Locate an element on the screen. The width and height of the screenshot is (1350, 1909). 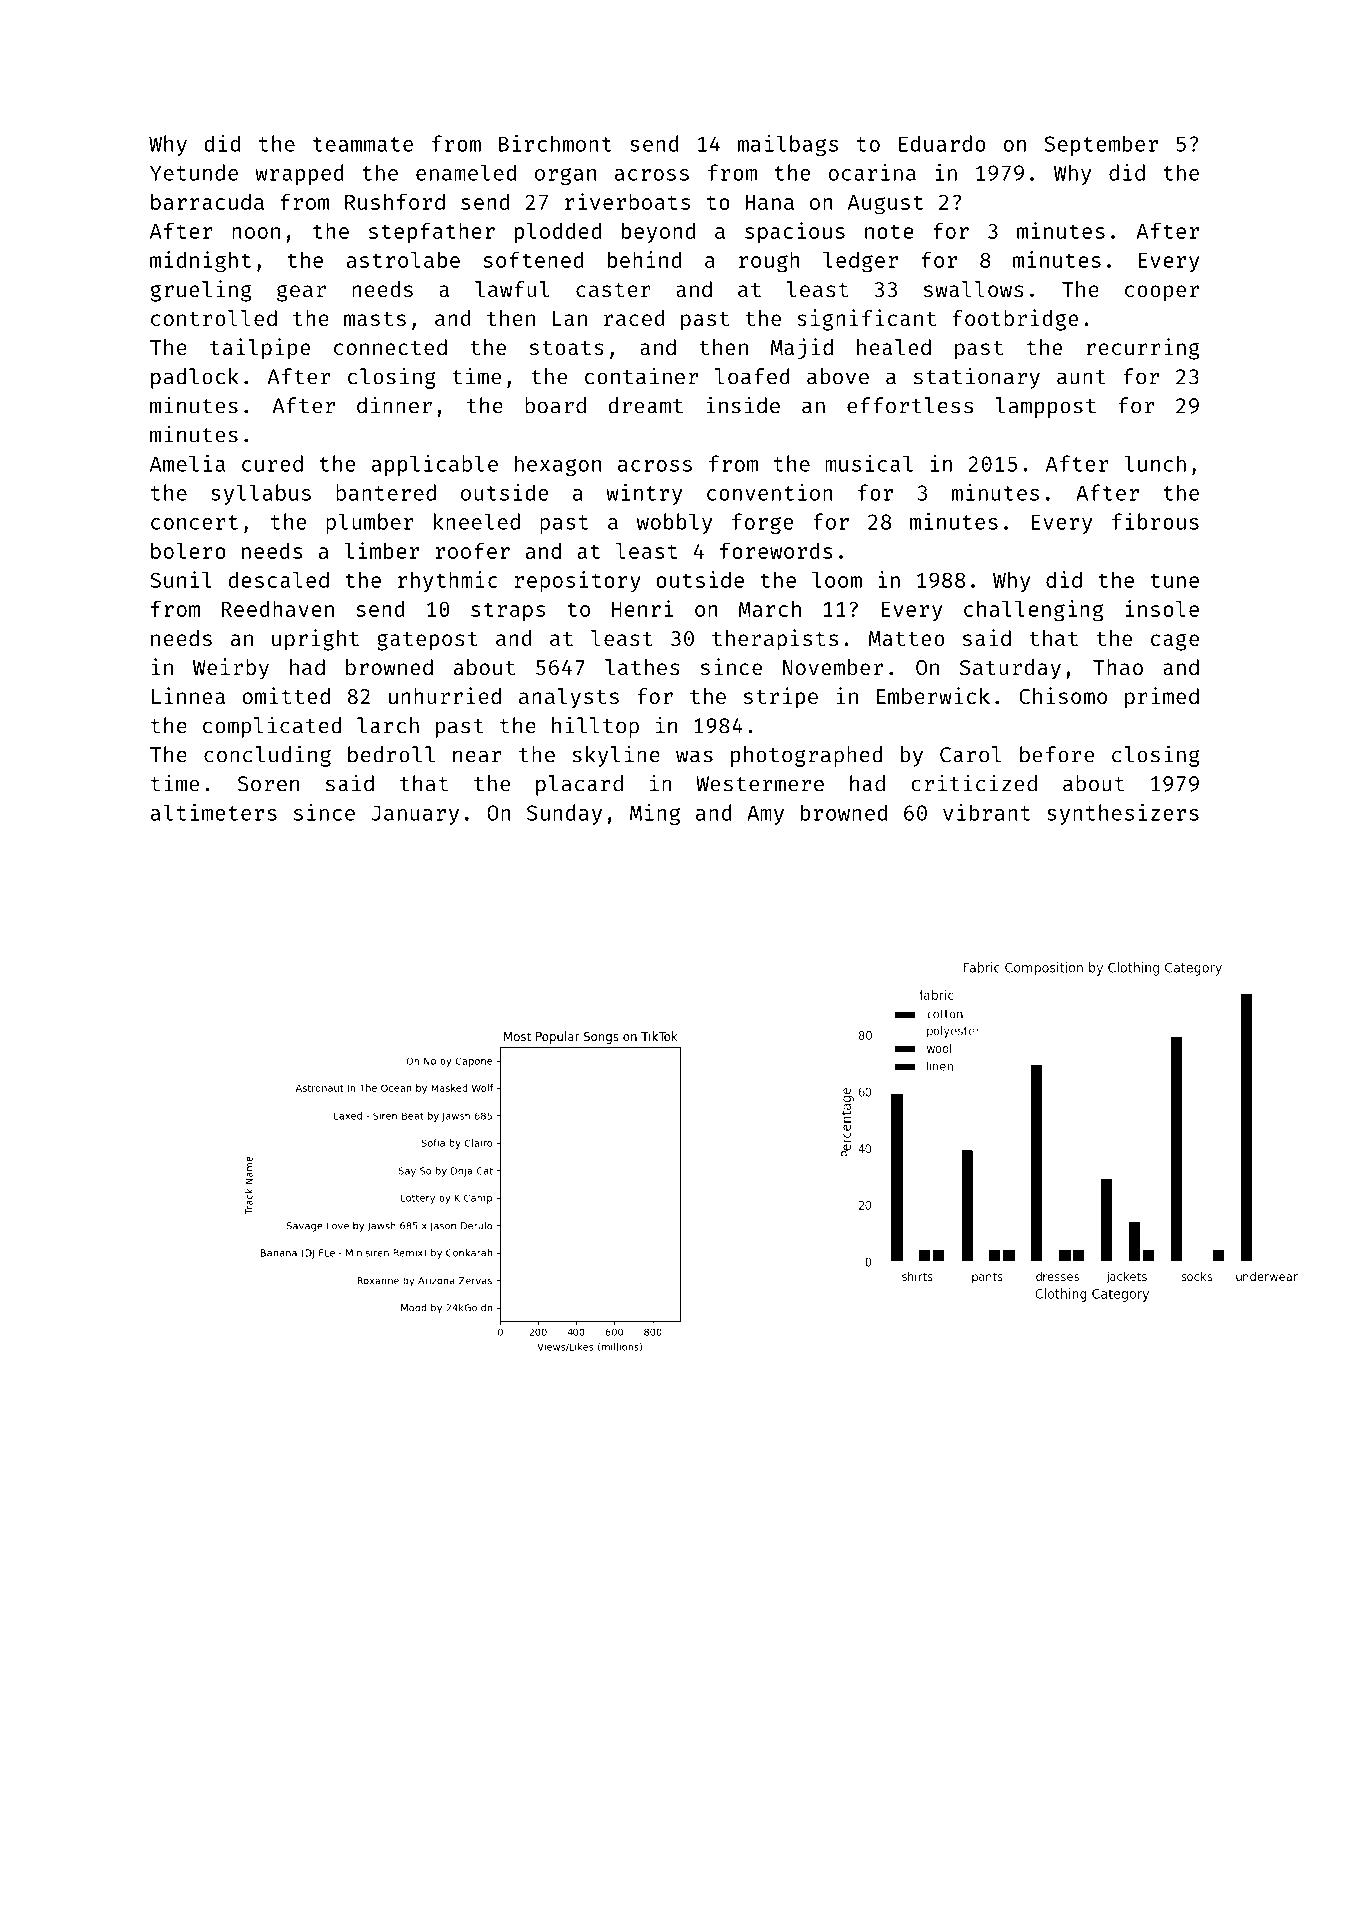
mailbags is located at coordinates (788, 145).
